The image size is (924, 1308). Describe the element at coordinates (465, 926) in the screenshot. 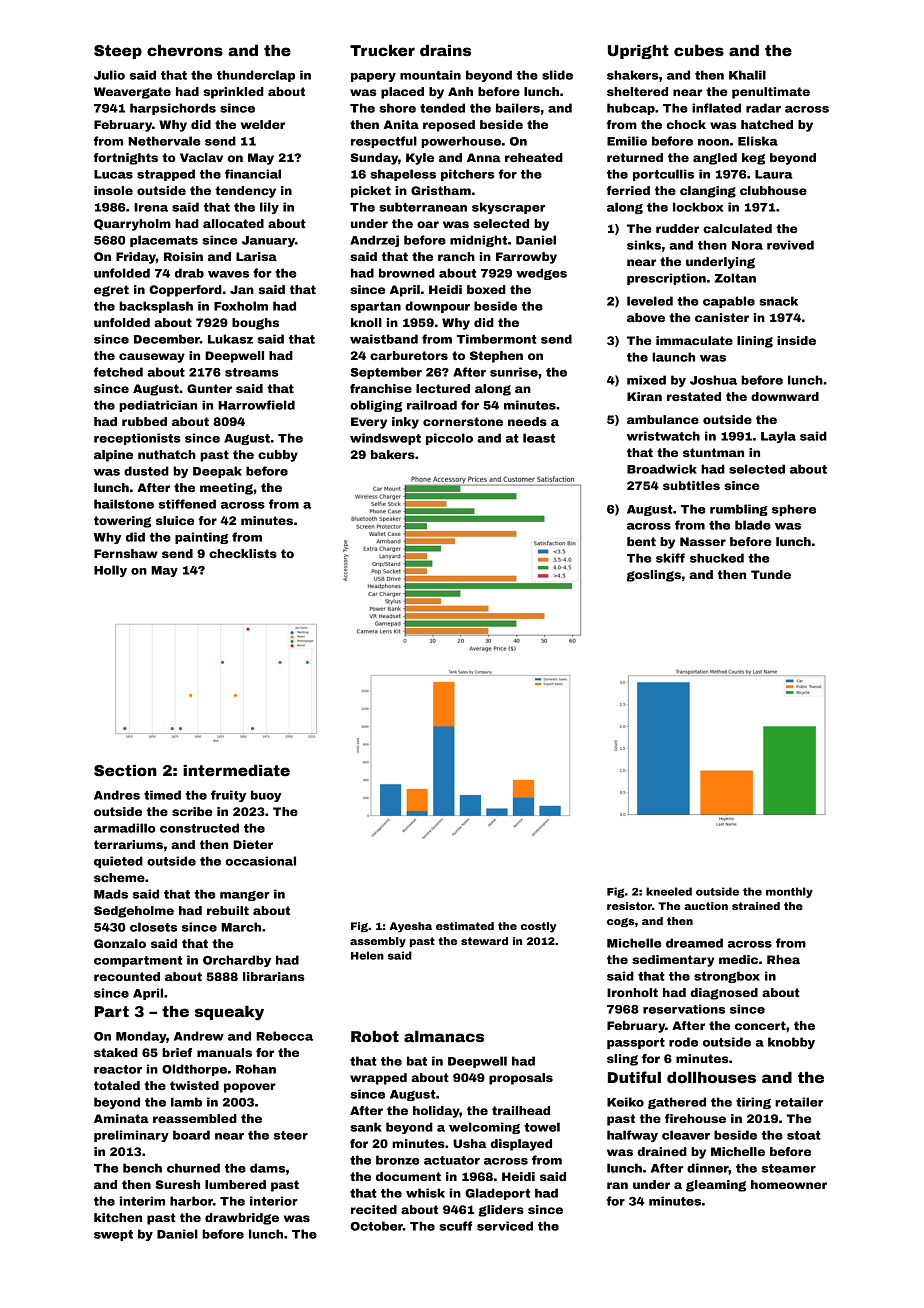

I see `estimated` at that location.
